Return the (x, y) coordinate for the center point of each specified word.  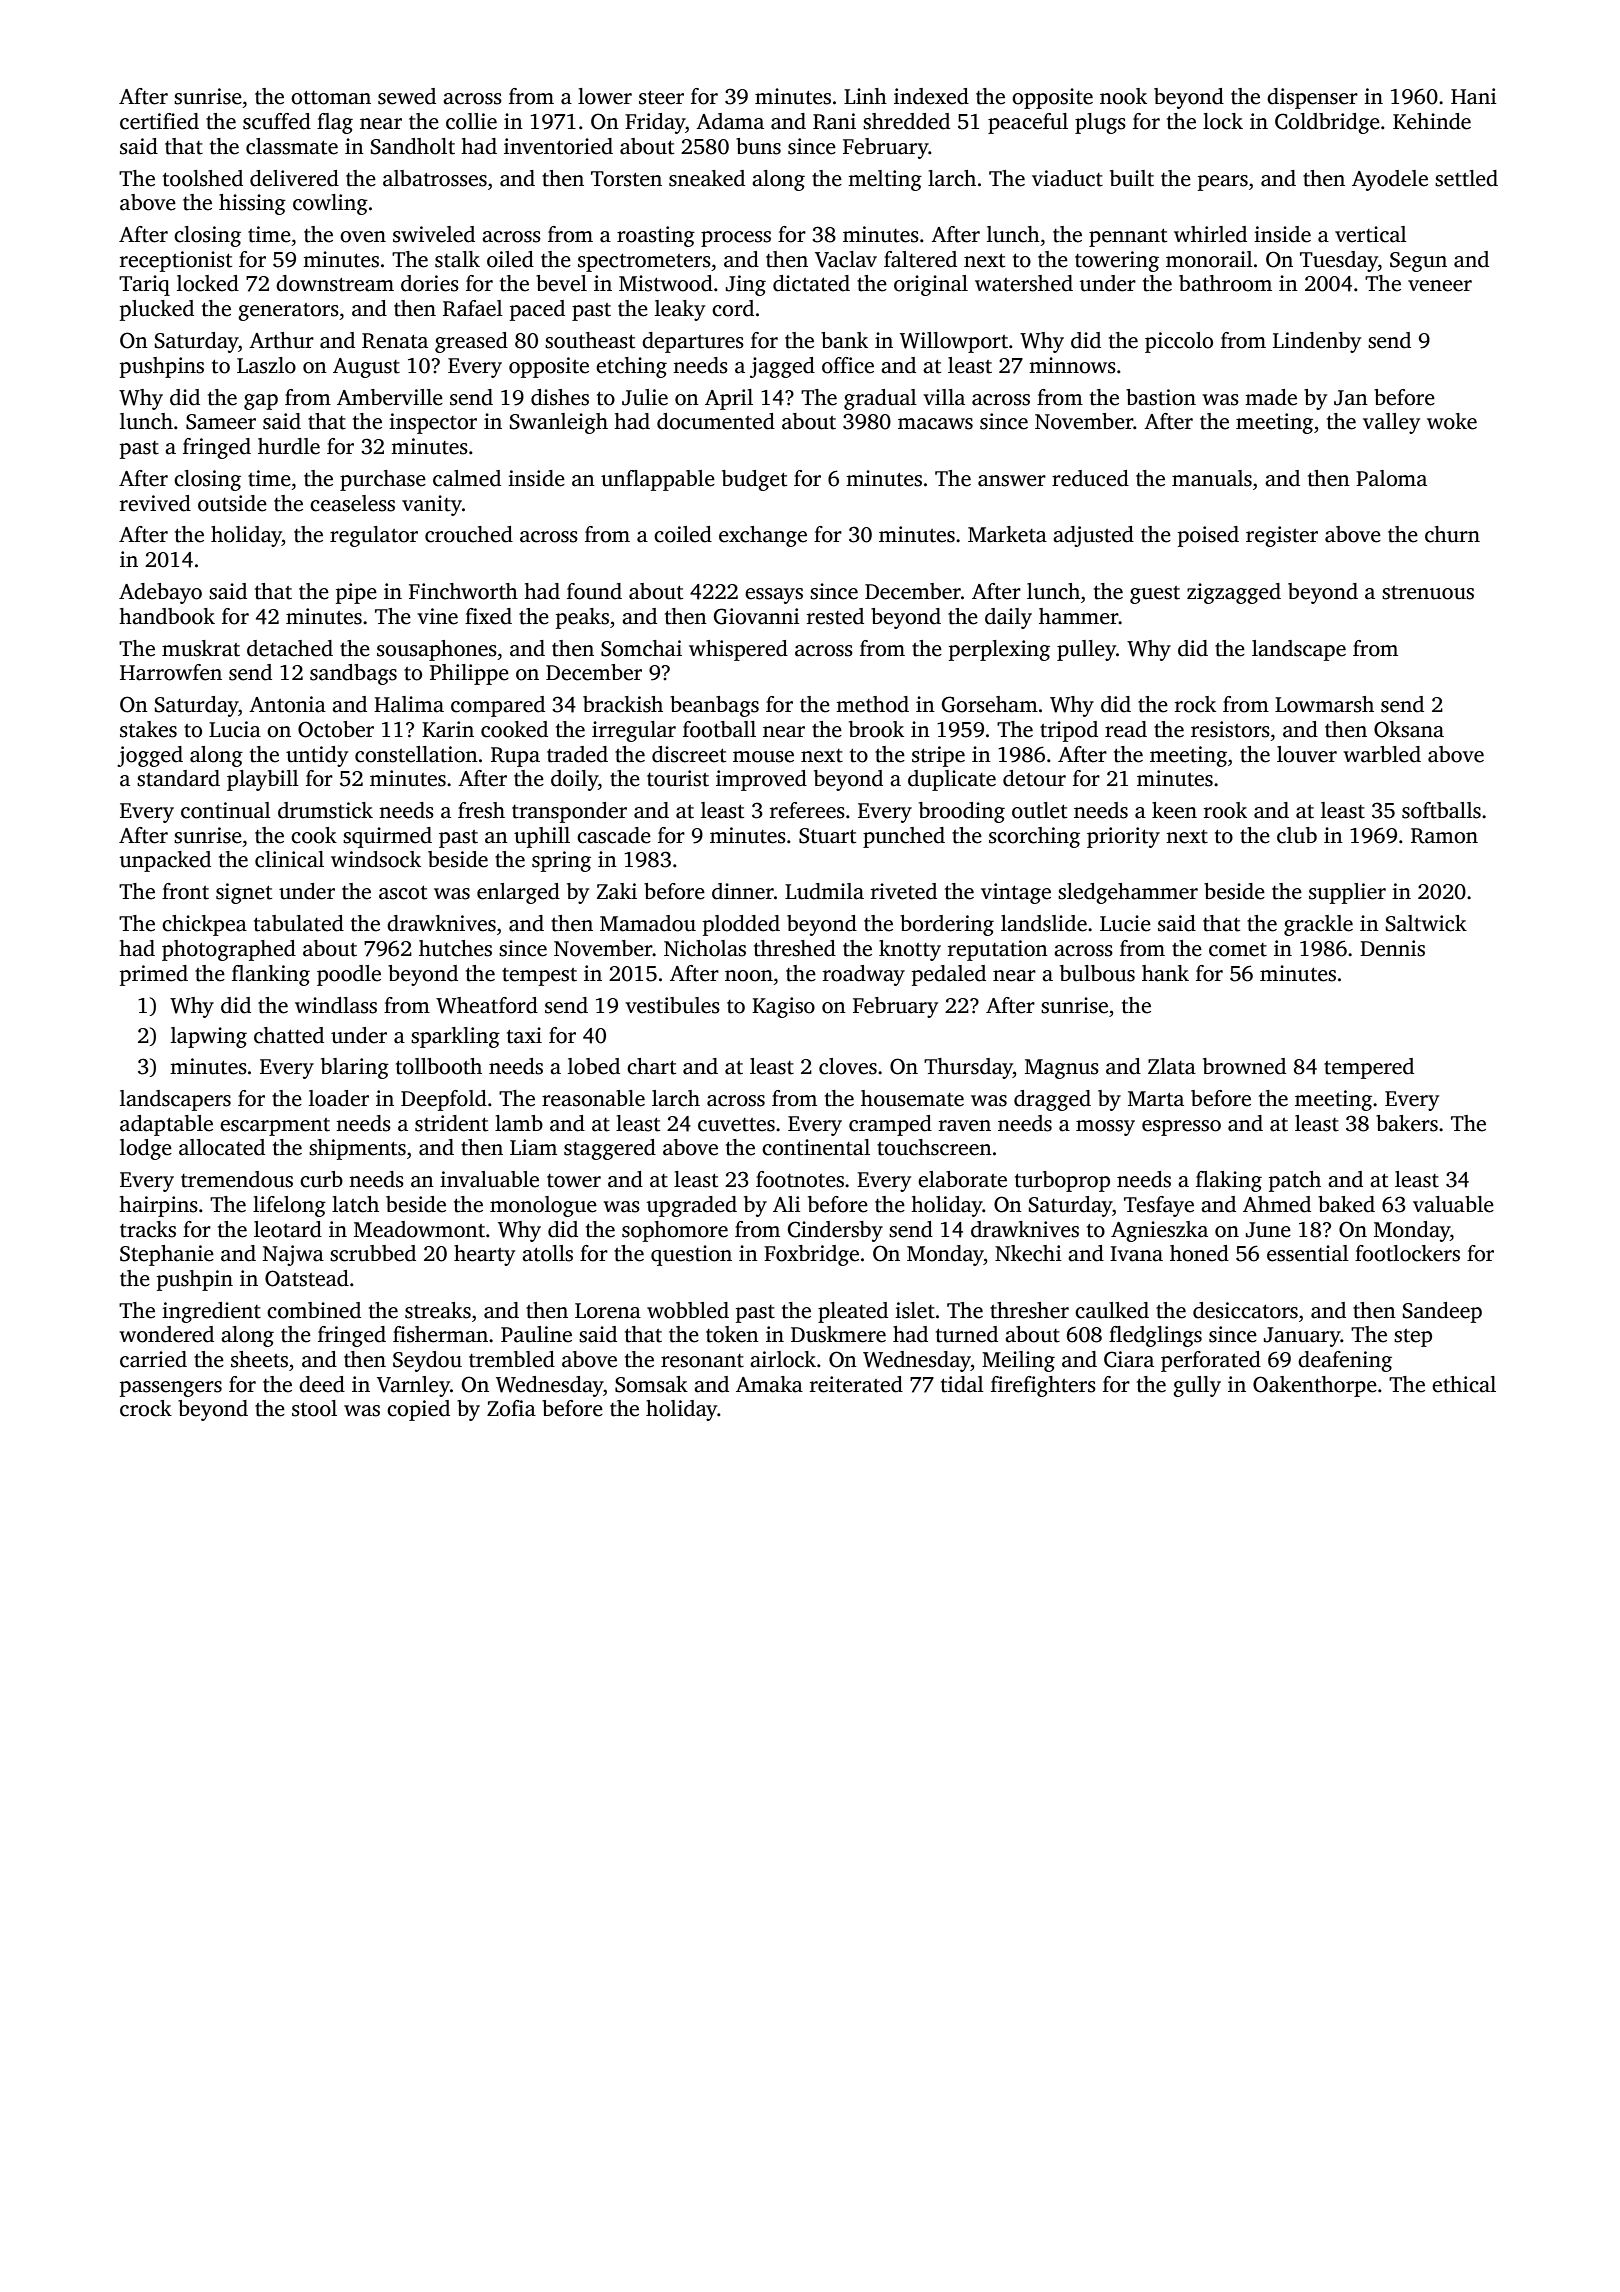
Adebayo (160, 593)
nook (1123, 96)
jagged (782, 367)
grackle (1318, 925)
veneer (1440, 286)
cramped (890, 1125)
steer (661, 98)
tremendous (237, 1179)
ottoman (331, 98)
